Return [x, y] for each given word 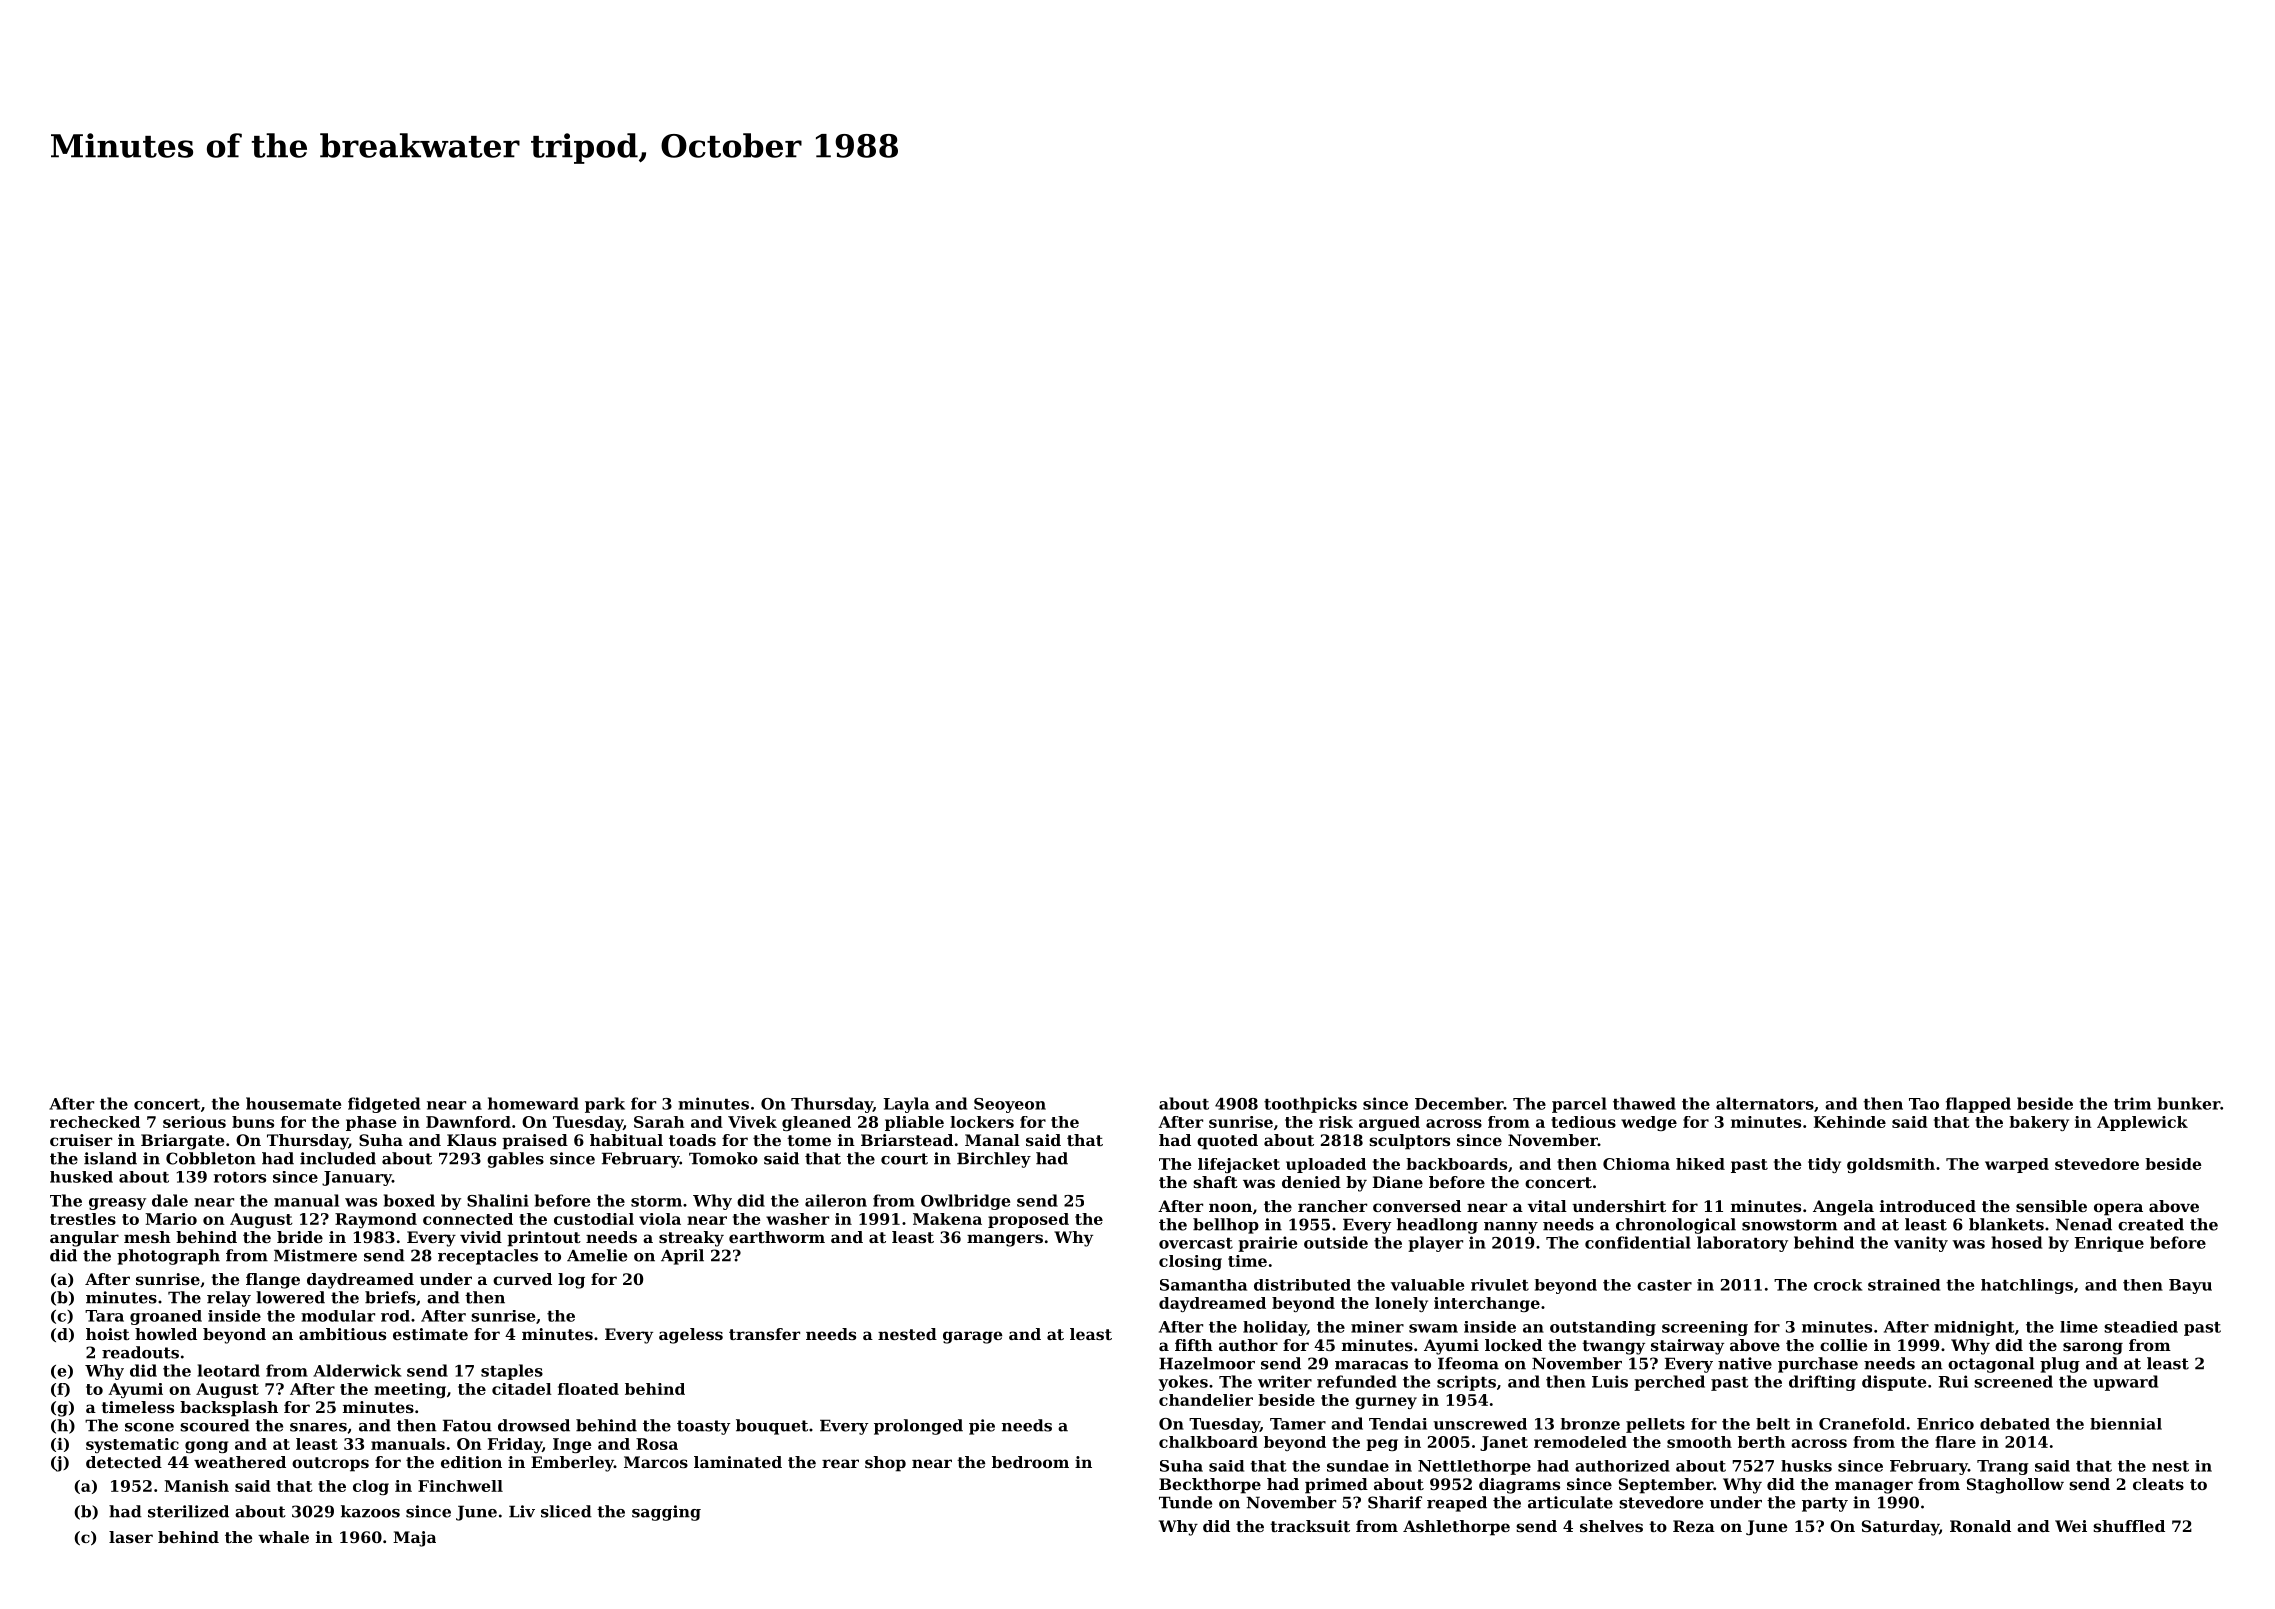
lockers [982, 1122]
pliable [914, 1123]
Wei [2071, 1526]
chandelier [1206, 1400]
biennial [2126, 1424]
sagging [666, 1513]
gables [515, 1160]
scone [149, 1427]
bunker [2189, 1103]
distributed [1302, 1285]
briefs [390, 1297]
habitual [626, 1140]
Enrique [2109, 1244]
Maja [414, 1539]
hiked [1700, 1164]
